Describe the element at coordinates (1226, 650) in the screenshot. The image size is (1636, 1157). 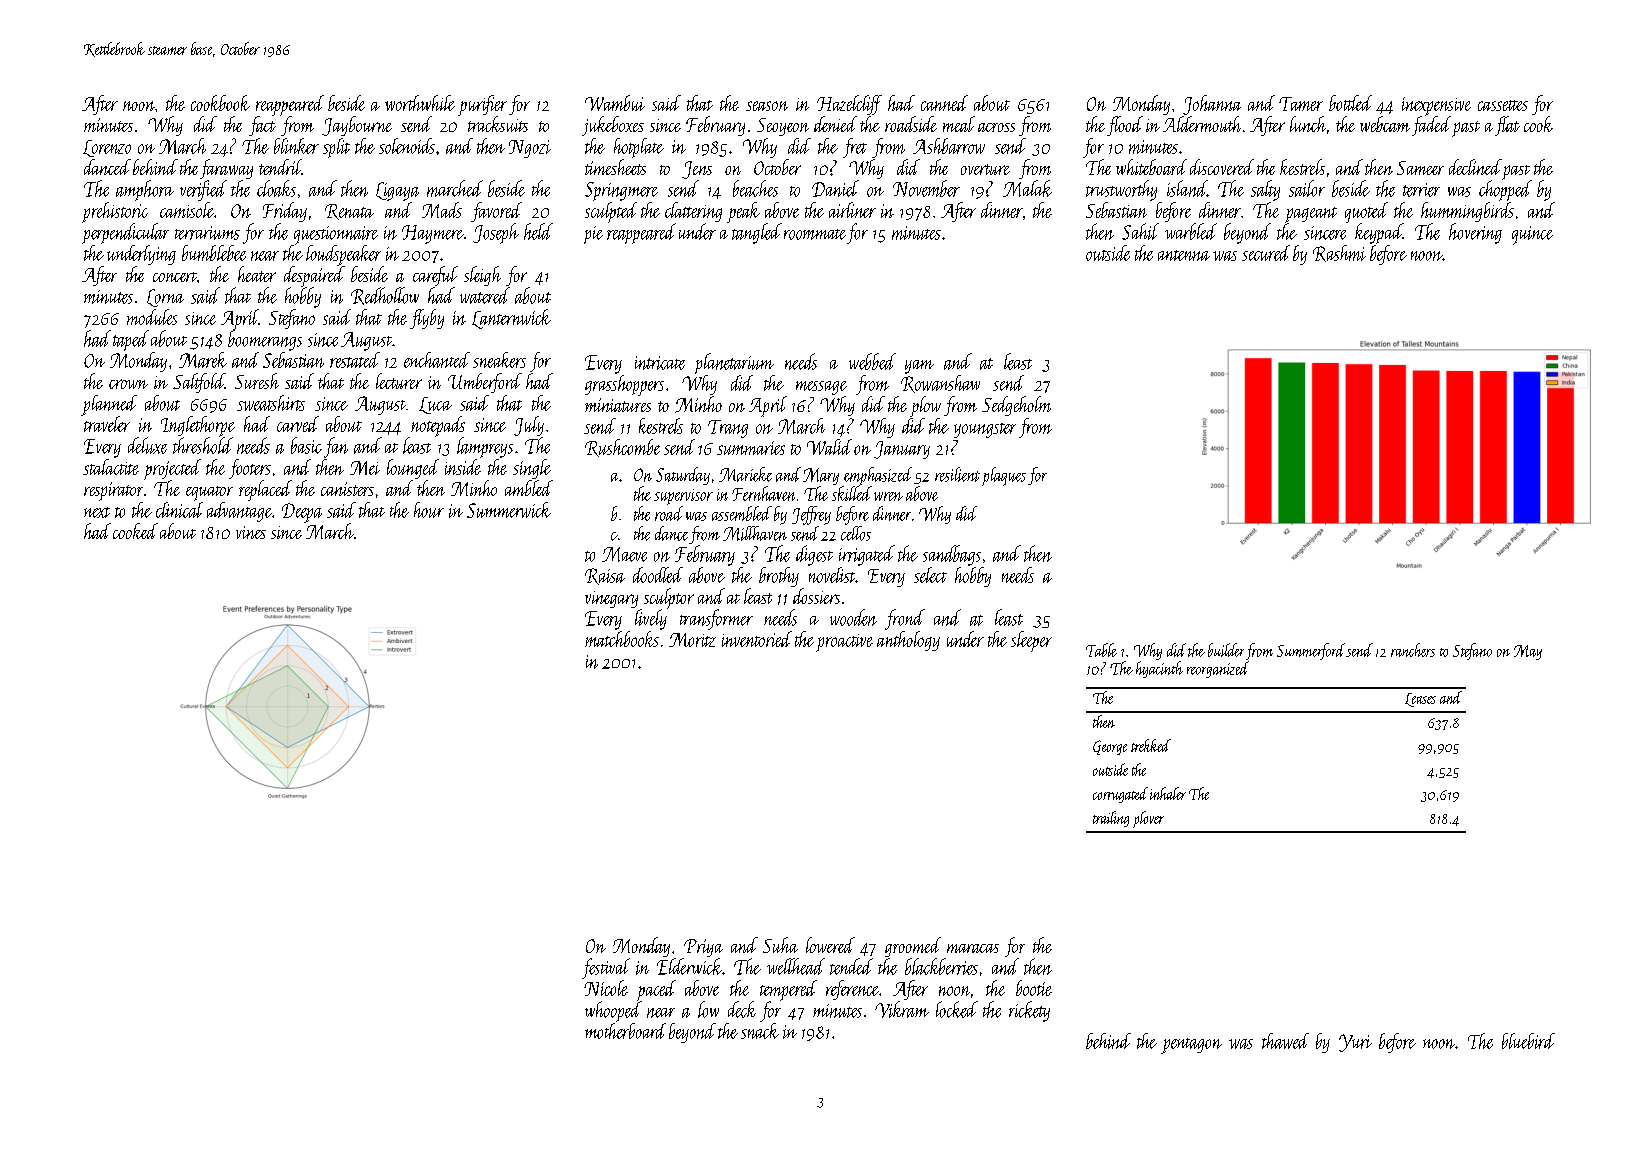
I see `builder` at that location.
